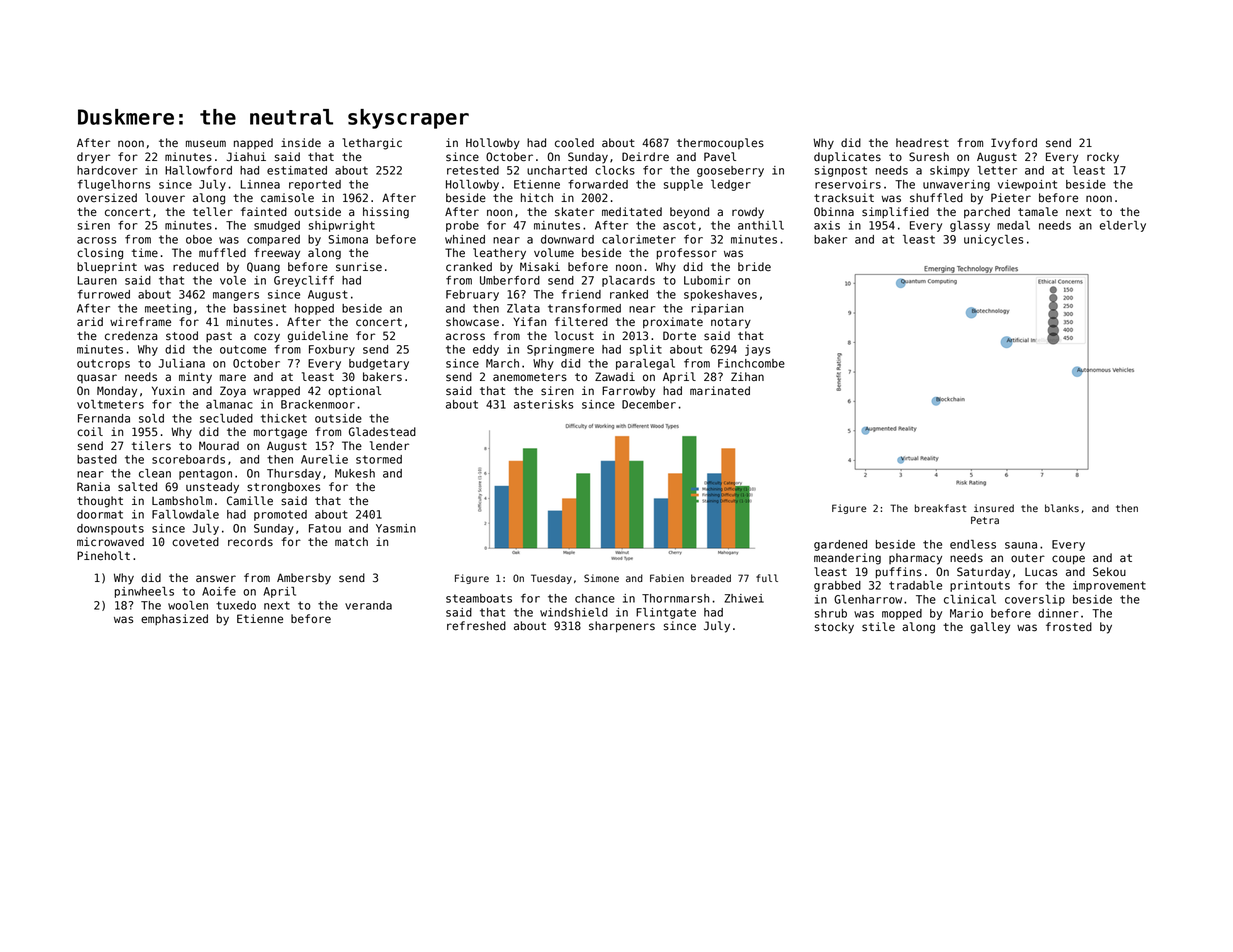 The image size is (1233, 952). Describe the element at coordinates (155, 473) in the screenshot. I see `clean` at that location.
